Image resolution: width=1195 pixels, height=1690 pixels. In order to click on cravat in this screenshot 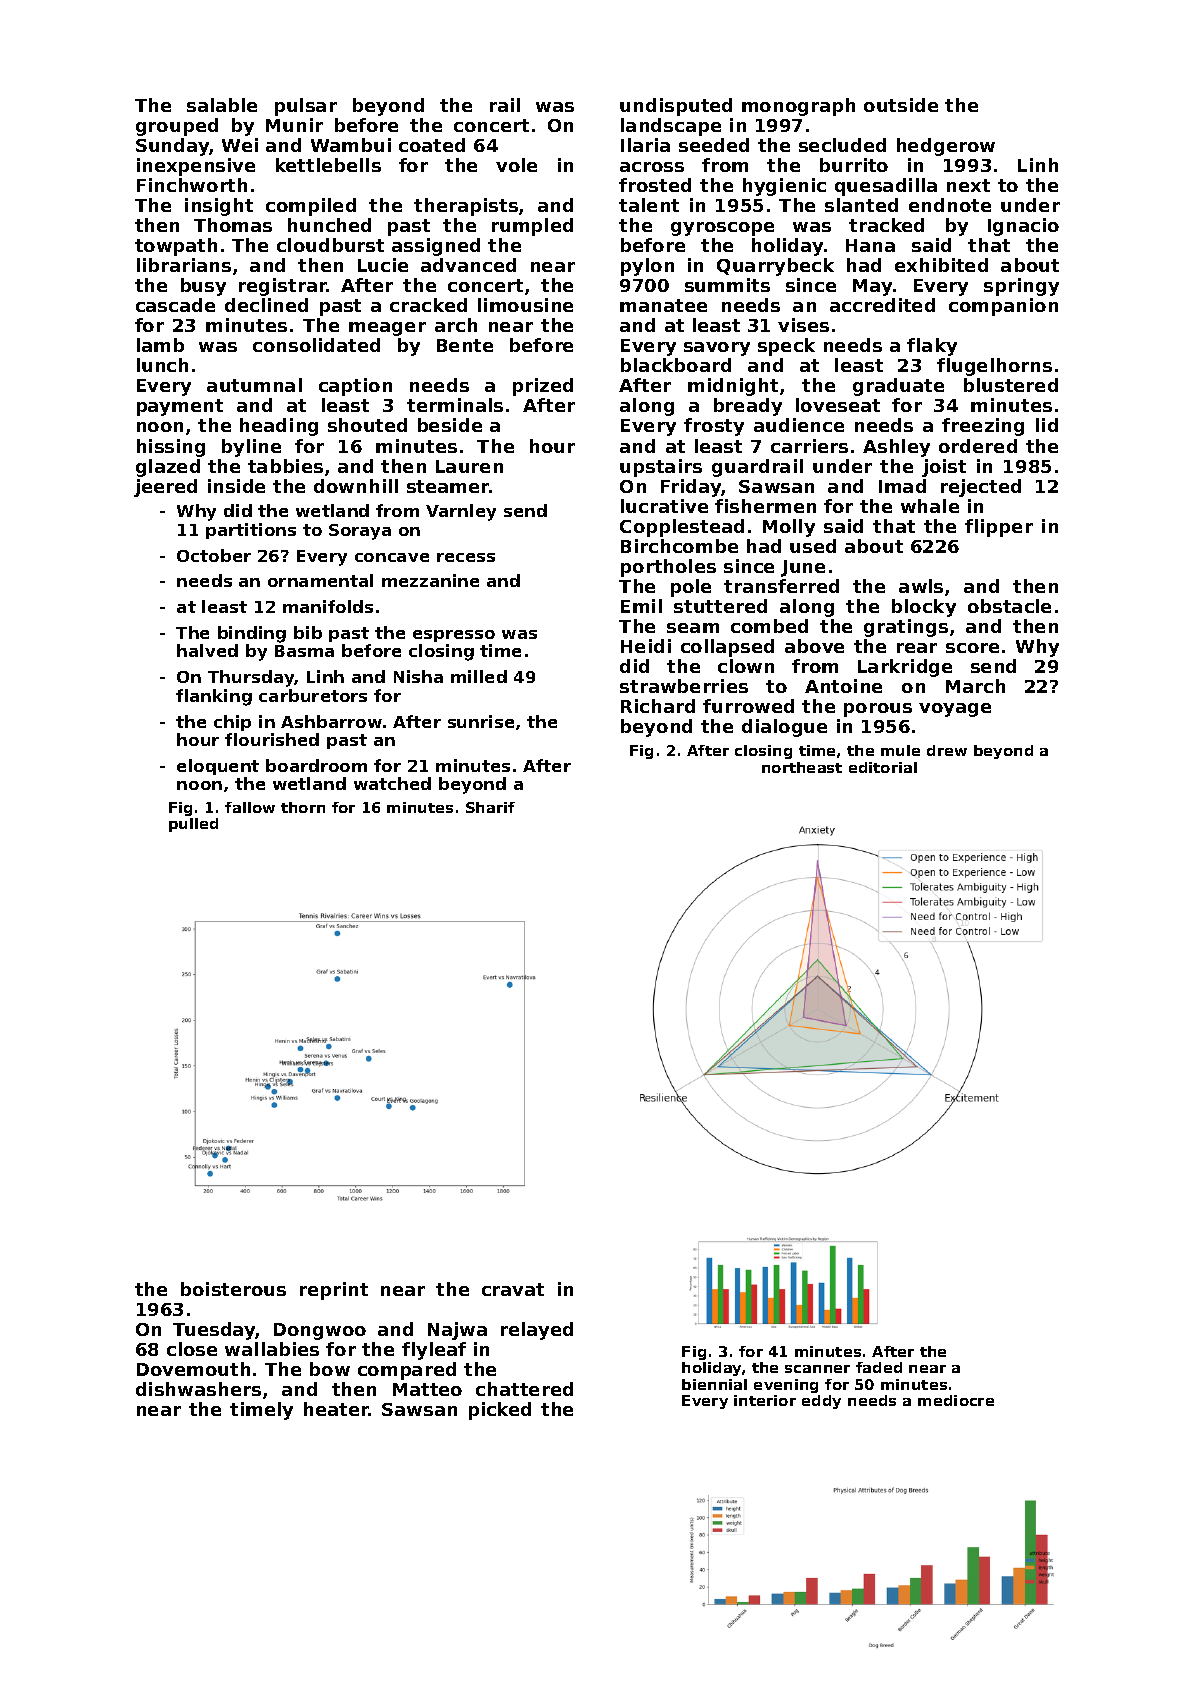, I will do `click(513, 1289)`.
